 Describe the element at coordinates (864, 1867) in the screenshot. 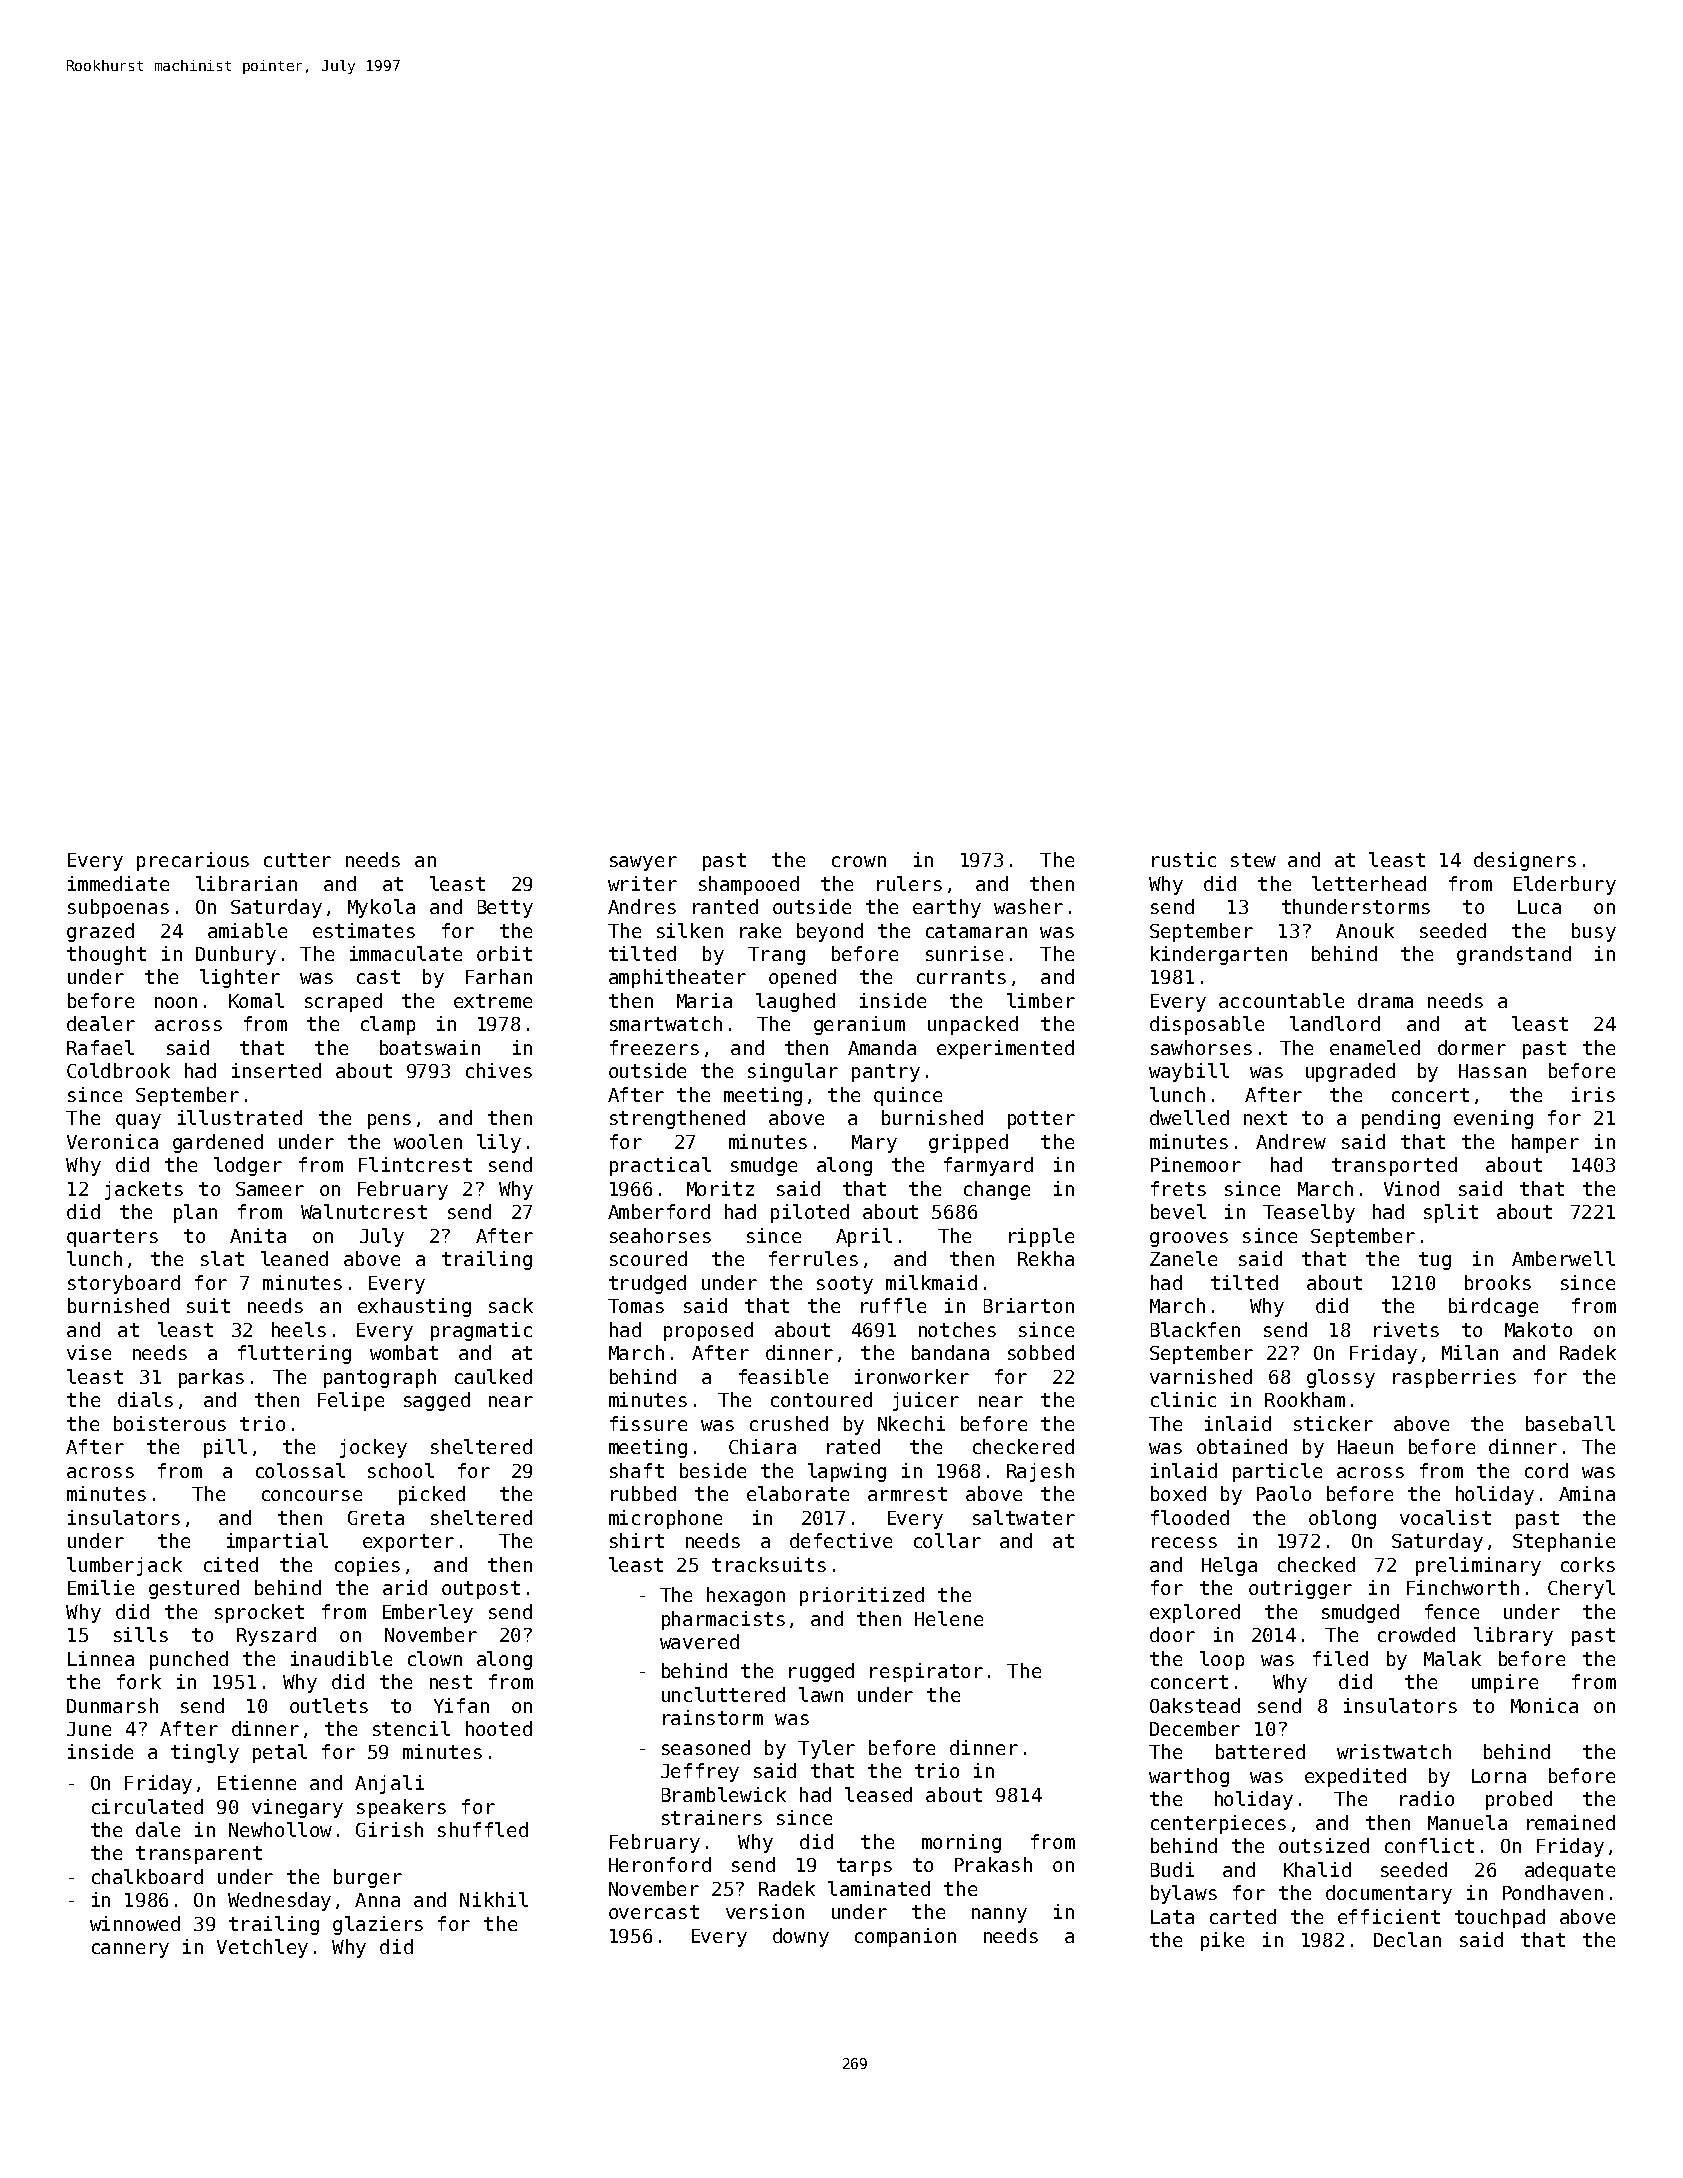

I see `tarps` at that location.
